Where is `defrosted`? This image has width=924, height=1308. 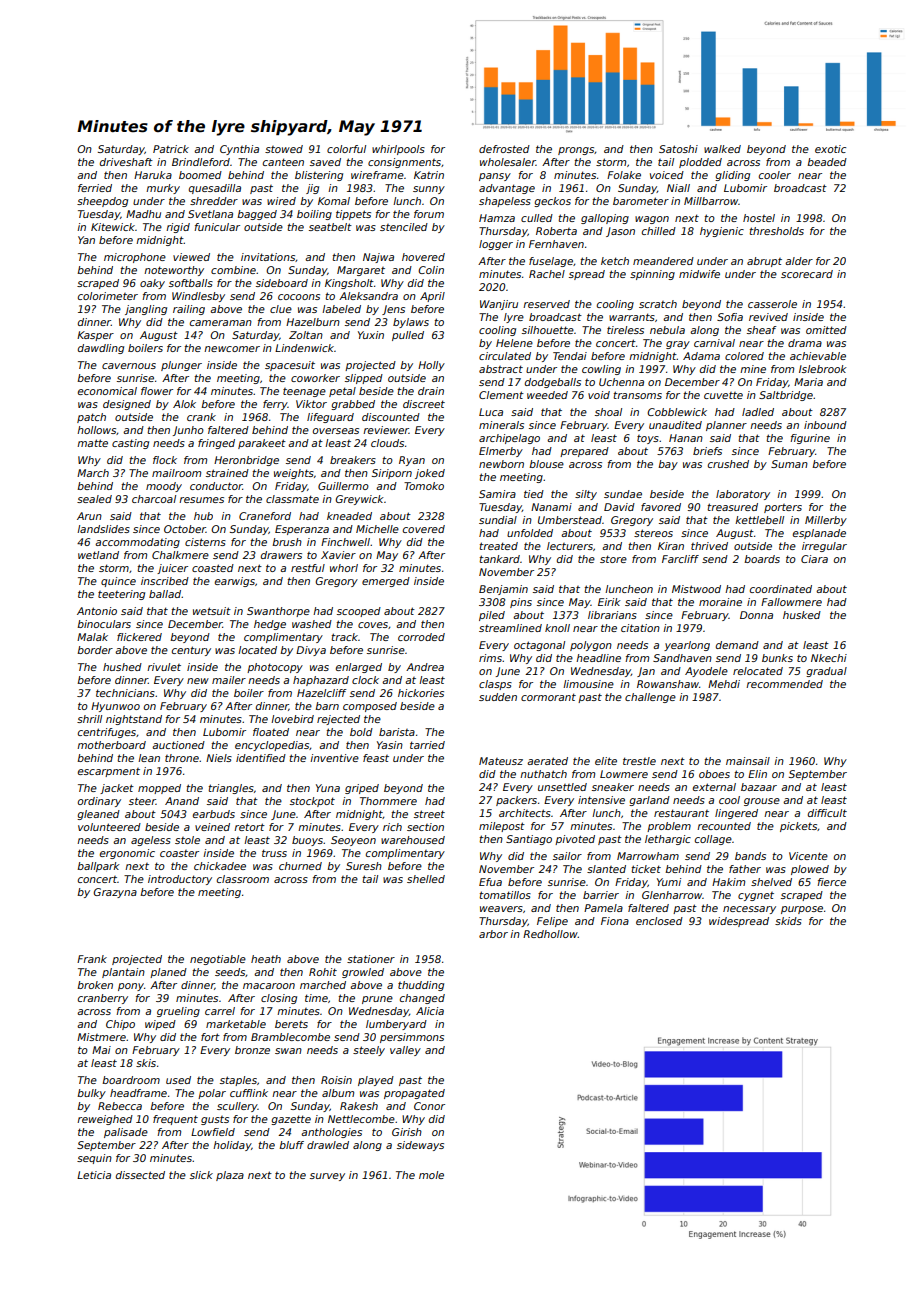 defrosted is located at coordinates (504, 149).
